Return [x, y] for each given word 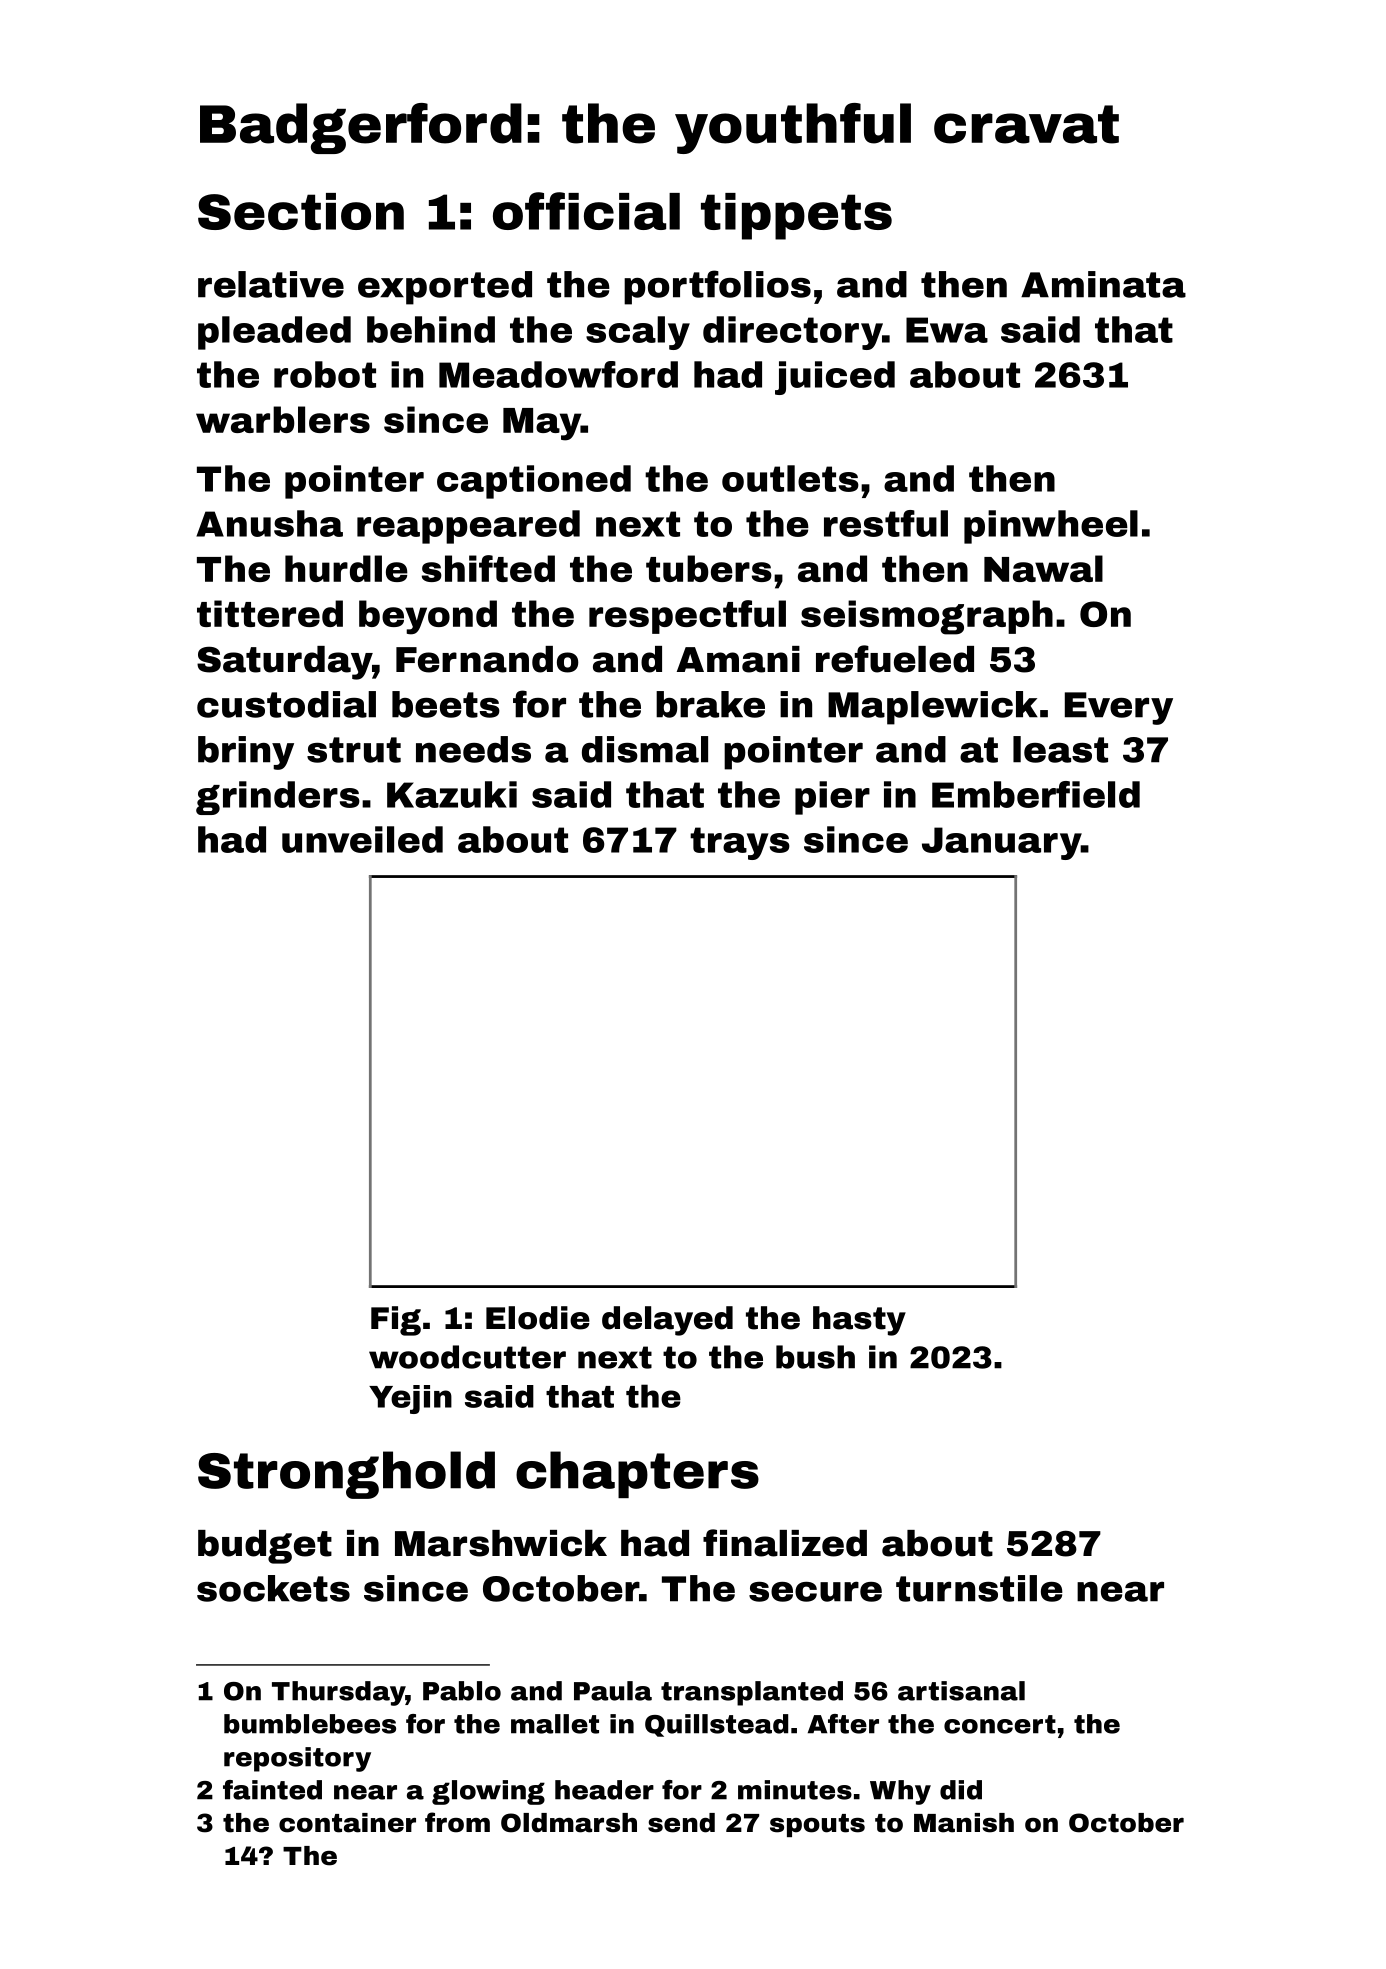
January [1001, 843]
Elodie [538, 1318]
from [457, 1822]
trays [740, 843]
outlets [790, 478]
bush [815, 1357]
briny [246, 753]
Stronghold [346, 1475]
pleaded [274, 333]
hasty [859, 1321]
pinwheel [1051, 527]
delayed [667, 1321]
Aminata [1103, 284]
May [542, 424]
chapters [637, 1474]
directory [793, 333]
